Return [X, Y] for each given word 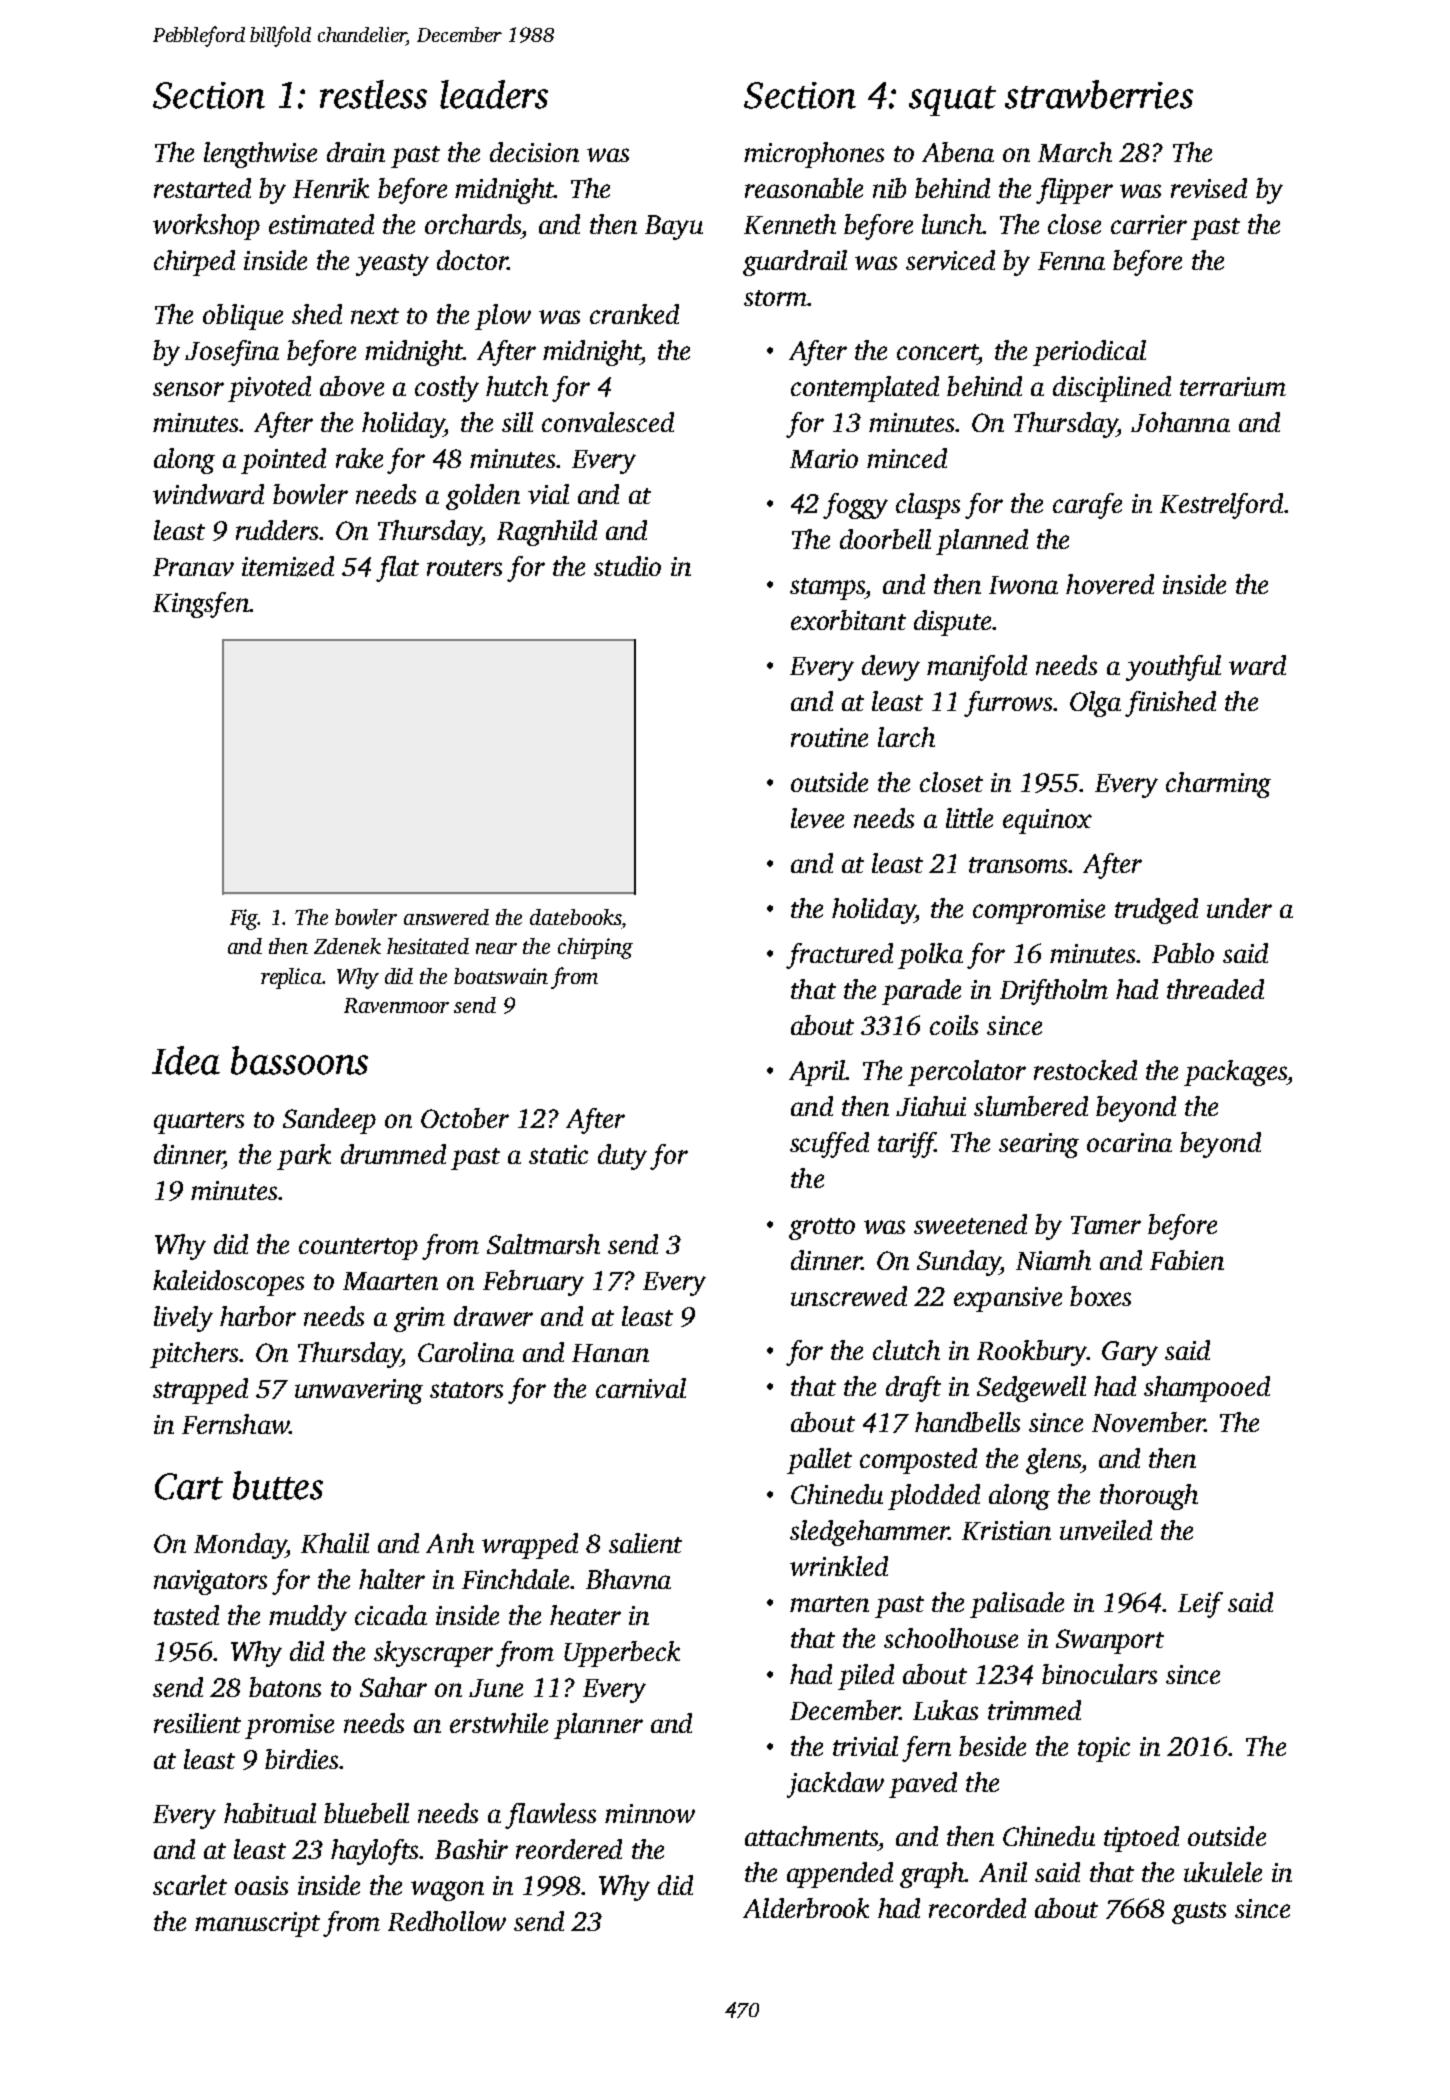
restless [373, 94]
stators [466, 1390]
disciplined [1112, 389]
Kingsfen [201, 605]
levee [817, 818]
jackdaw [835, 1785]
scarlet [190, 1885]
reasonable [804, 188]
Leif [1200, 1605]
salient [645, 1543]
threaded [1215, 989]
